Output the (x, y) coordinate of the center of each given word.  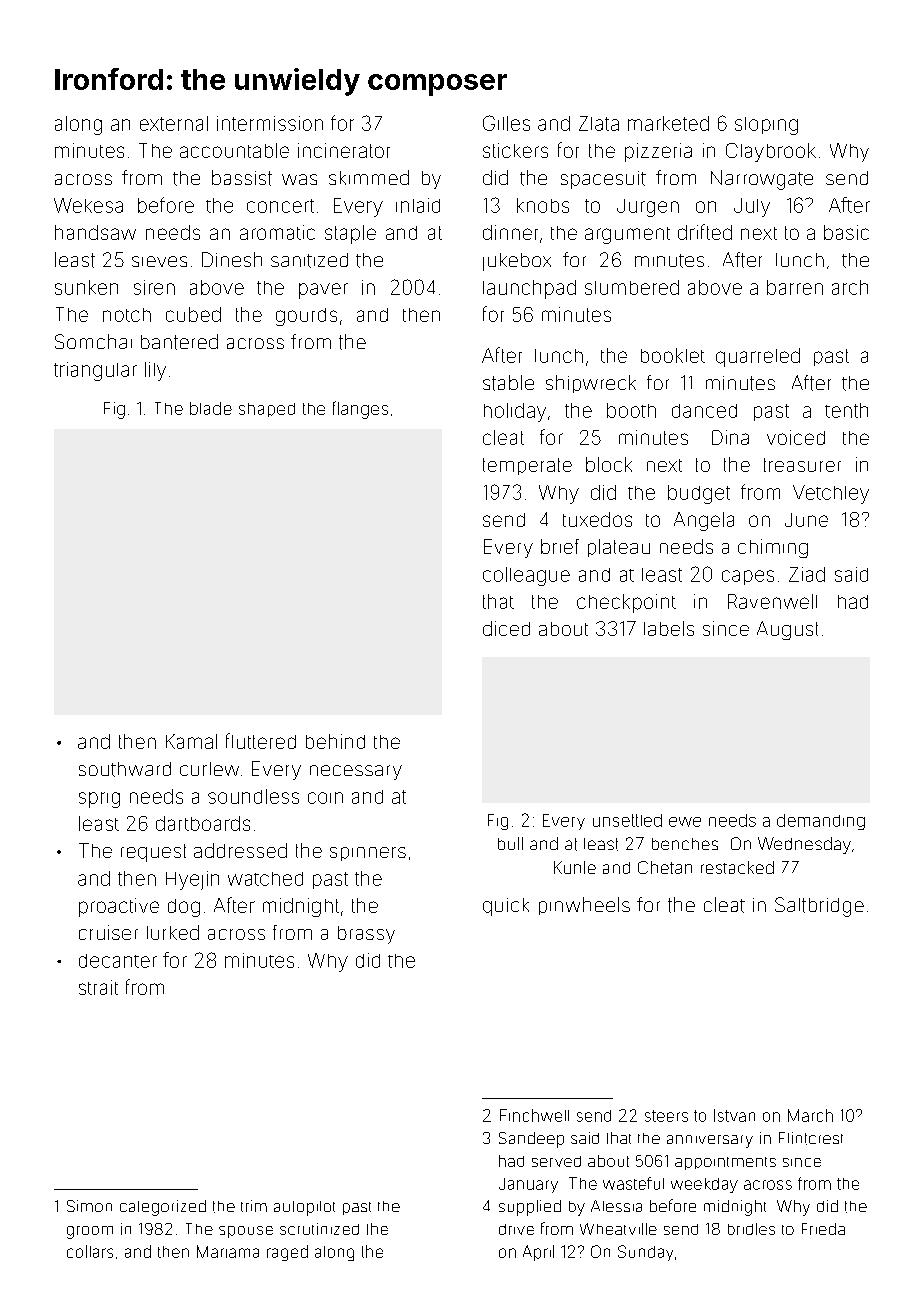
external (174, 123)
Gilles (506, 123)
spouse (246, 1232)
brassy (366, 935)
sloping (766, 126)
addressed (240, 850)
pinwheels (584, 906)
